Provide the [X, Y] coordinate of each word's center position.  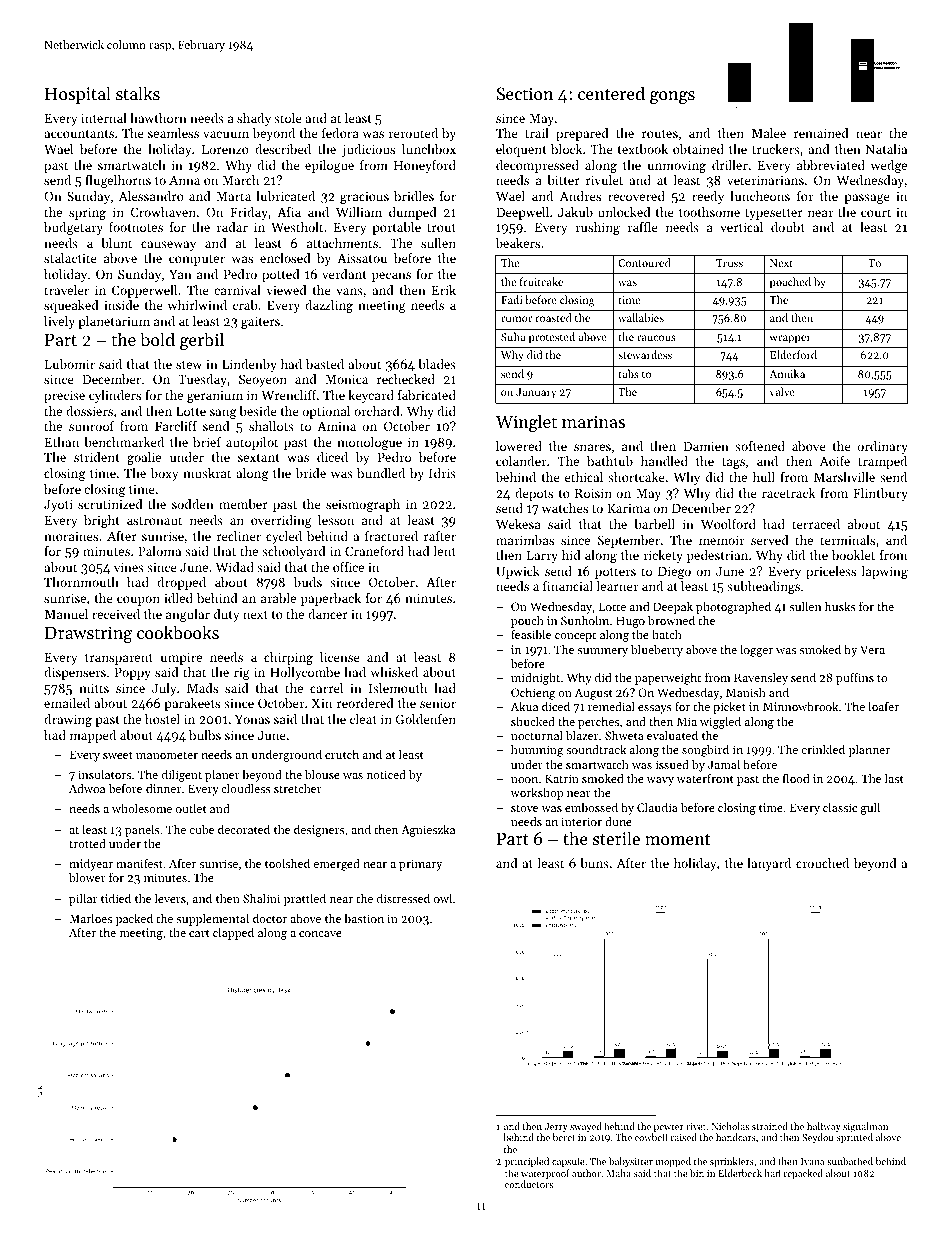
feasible [531, 634]
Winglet [526, 423]
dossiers [89, 411]
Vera [872, 649]
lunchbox [429, 149]
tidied [116, 898]
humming [537, 751]
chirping [288, 658]
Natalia [886, 149]
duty [227, 615]
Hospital [78, 95]
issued [672, 764]
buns [594, 863]
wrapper [790, 339]
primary [420, 865]
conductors [529, 1184]
